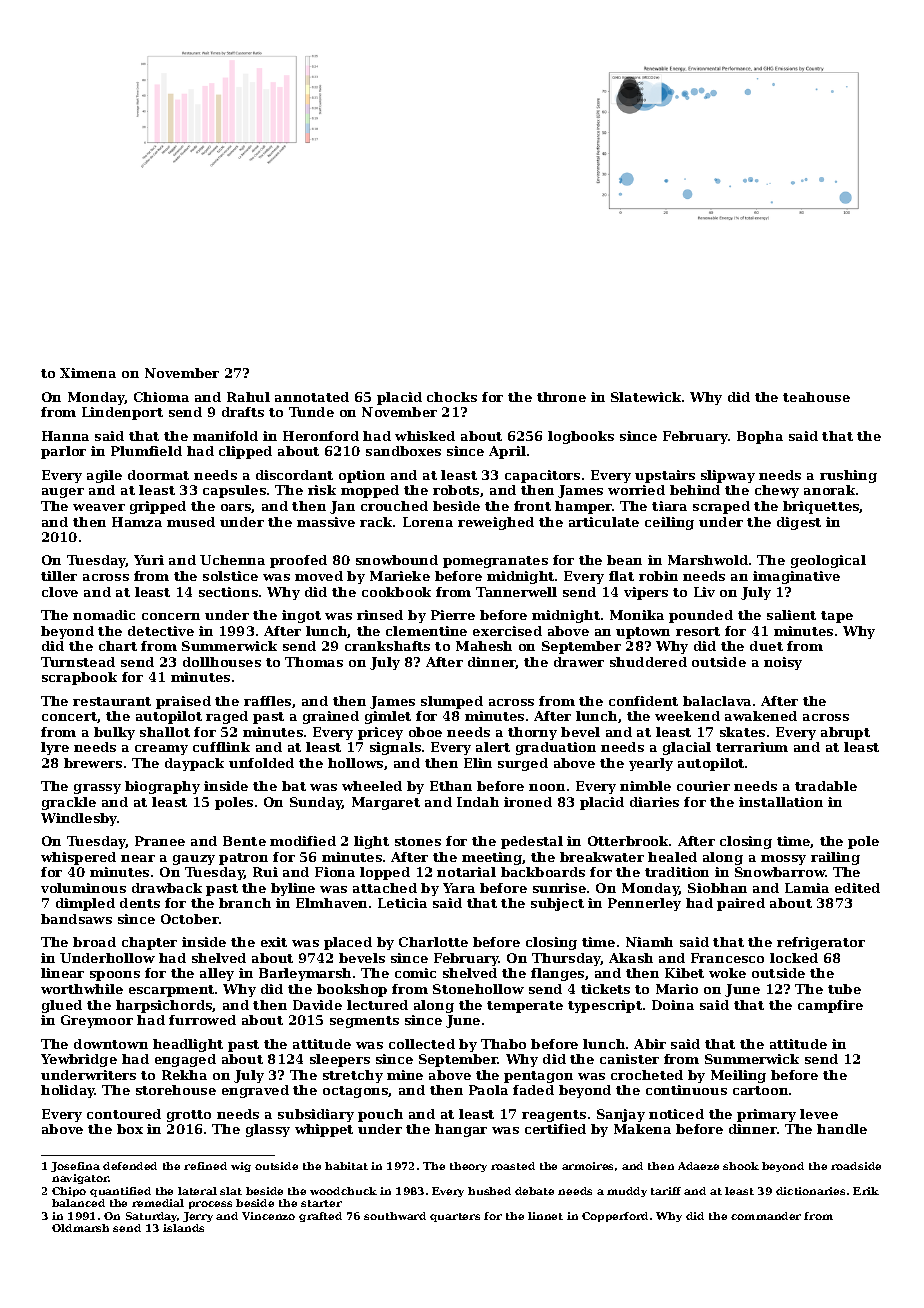  I want to click on contoured, so click(124, 1114).
